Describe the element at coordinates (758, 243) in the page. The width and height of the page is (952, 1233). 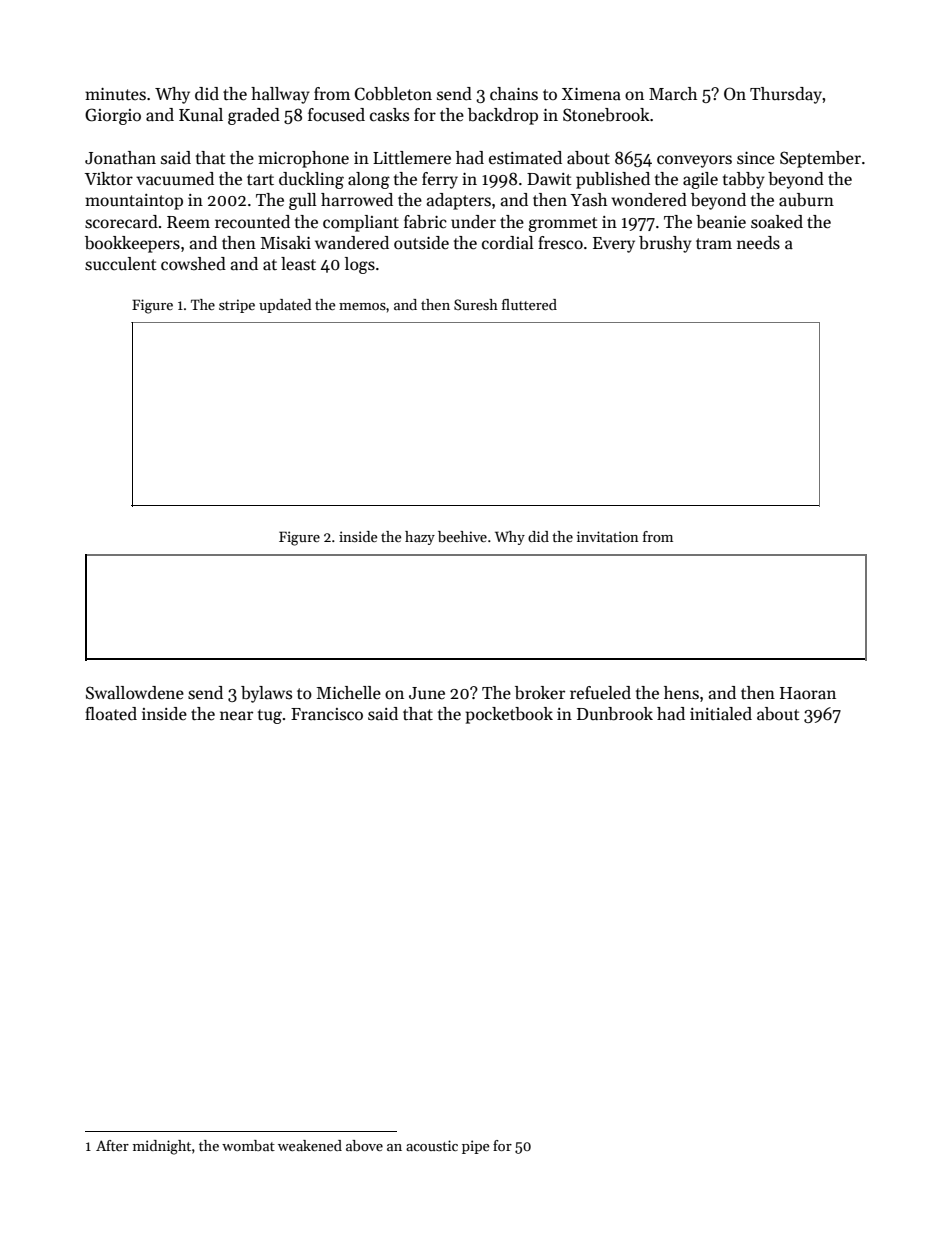
I see `needs` at that location.
